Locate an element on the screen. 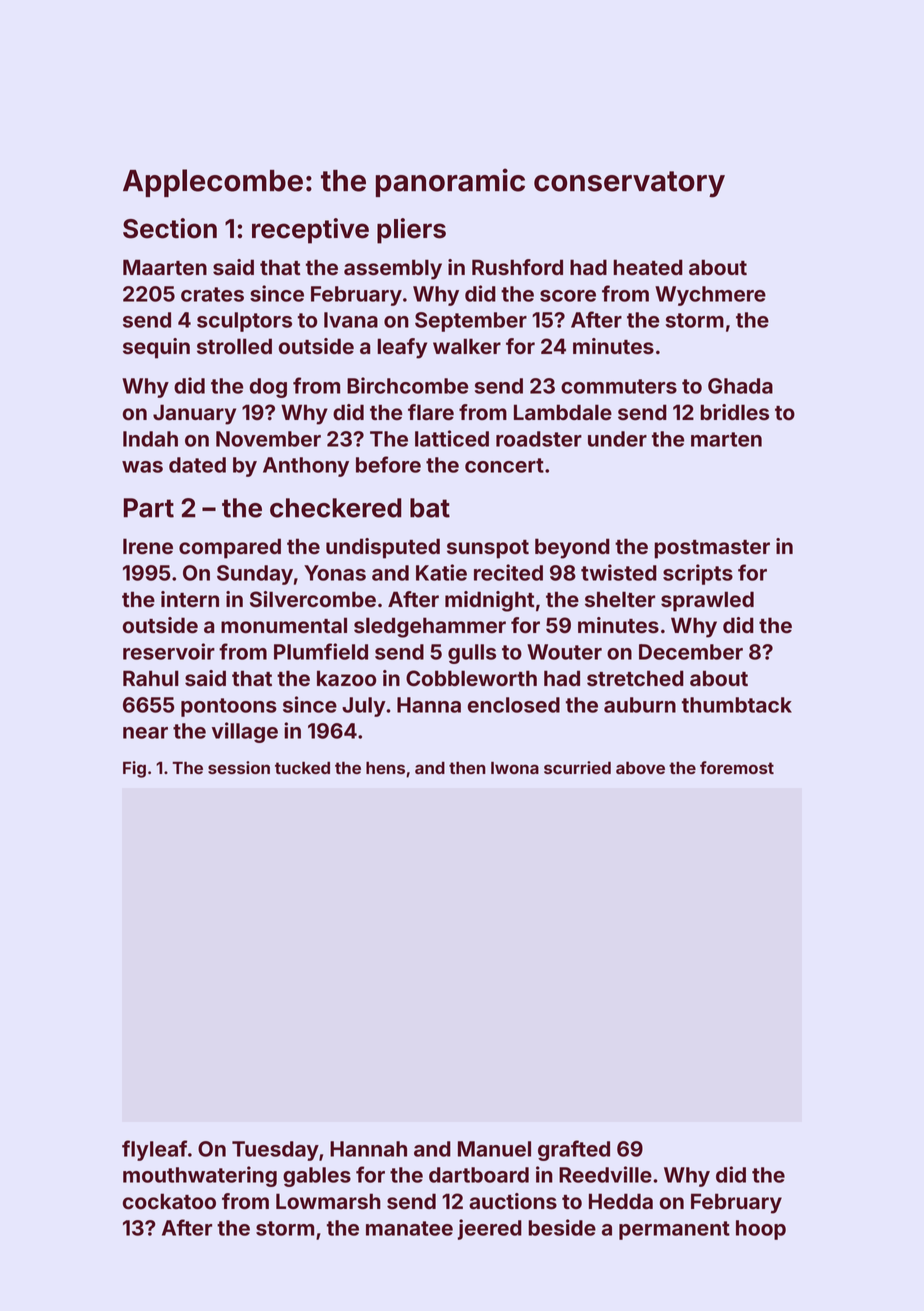 The image size is (924, 1311). Iwona is located at coordinates (515, 767).
